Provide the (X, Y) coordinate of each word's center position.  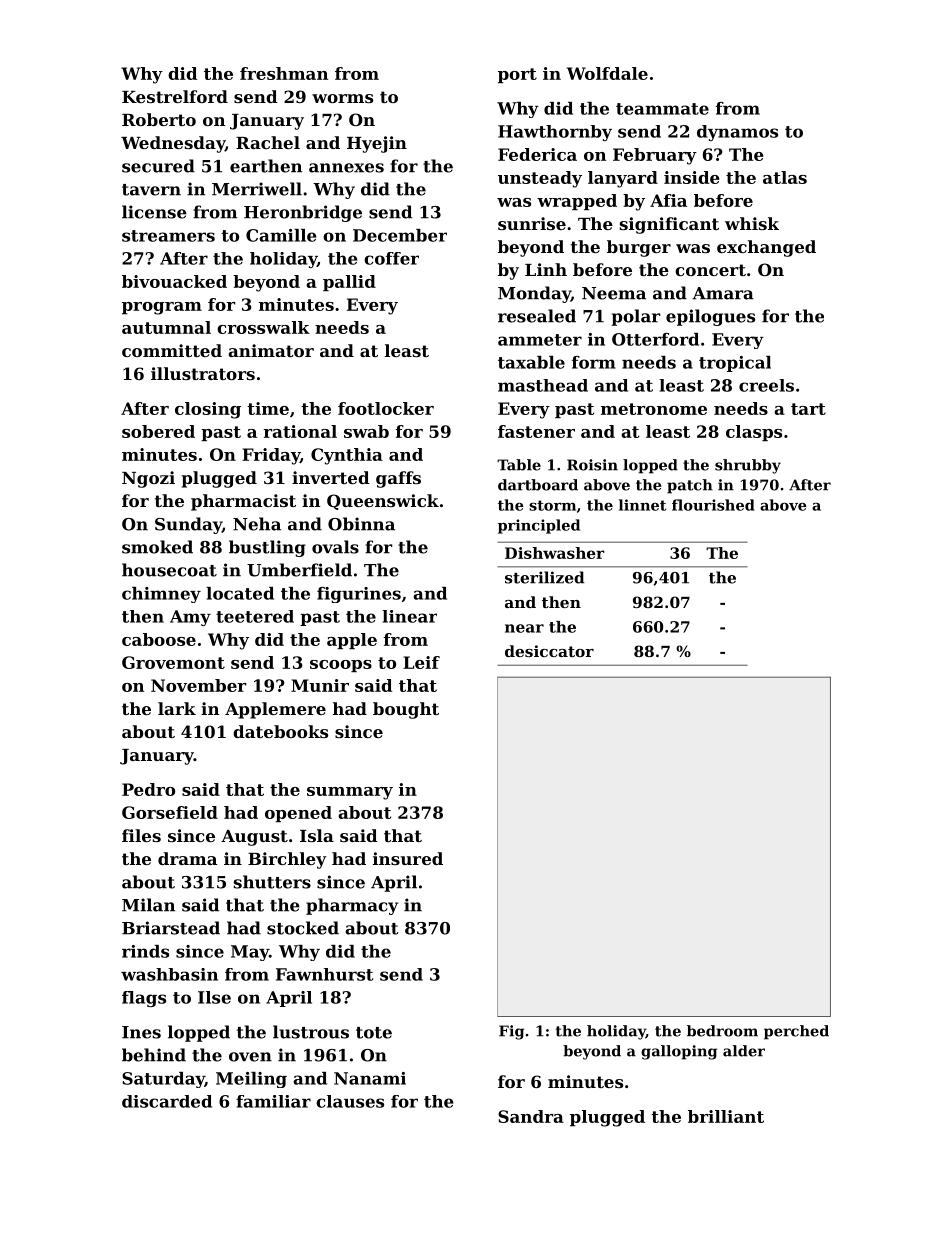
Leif (421, 662)
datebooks (280, 731)
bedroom (722, 1031)
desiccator (549, 651)
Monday (534, 294)
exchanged (766, 248)
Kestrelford (175, 96)
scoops (341, 666)
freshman (284, 73)
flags (144, 999)
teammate (662, 109)
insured (408, 858)
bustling (267, 548)
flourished (713, 505)
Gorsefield (170, 812)
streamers (168, 236)
